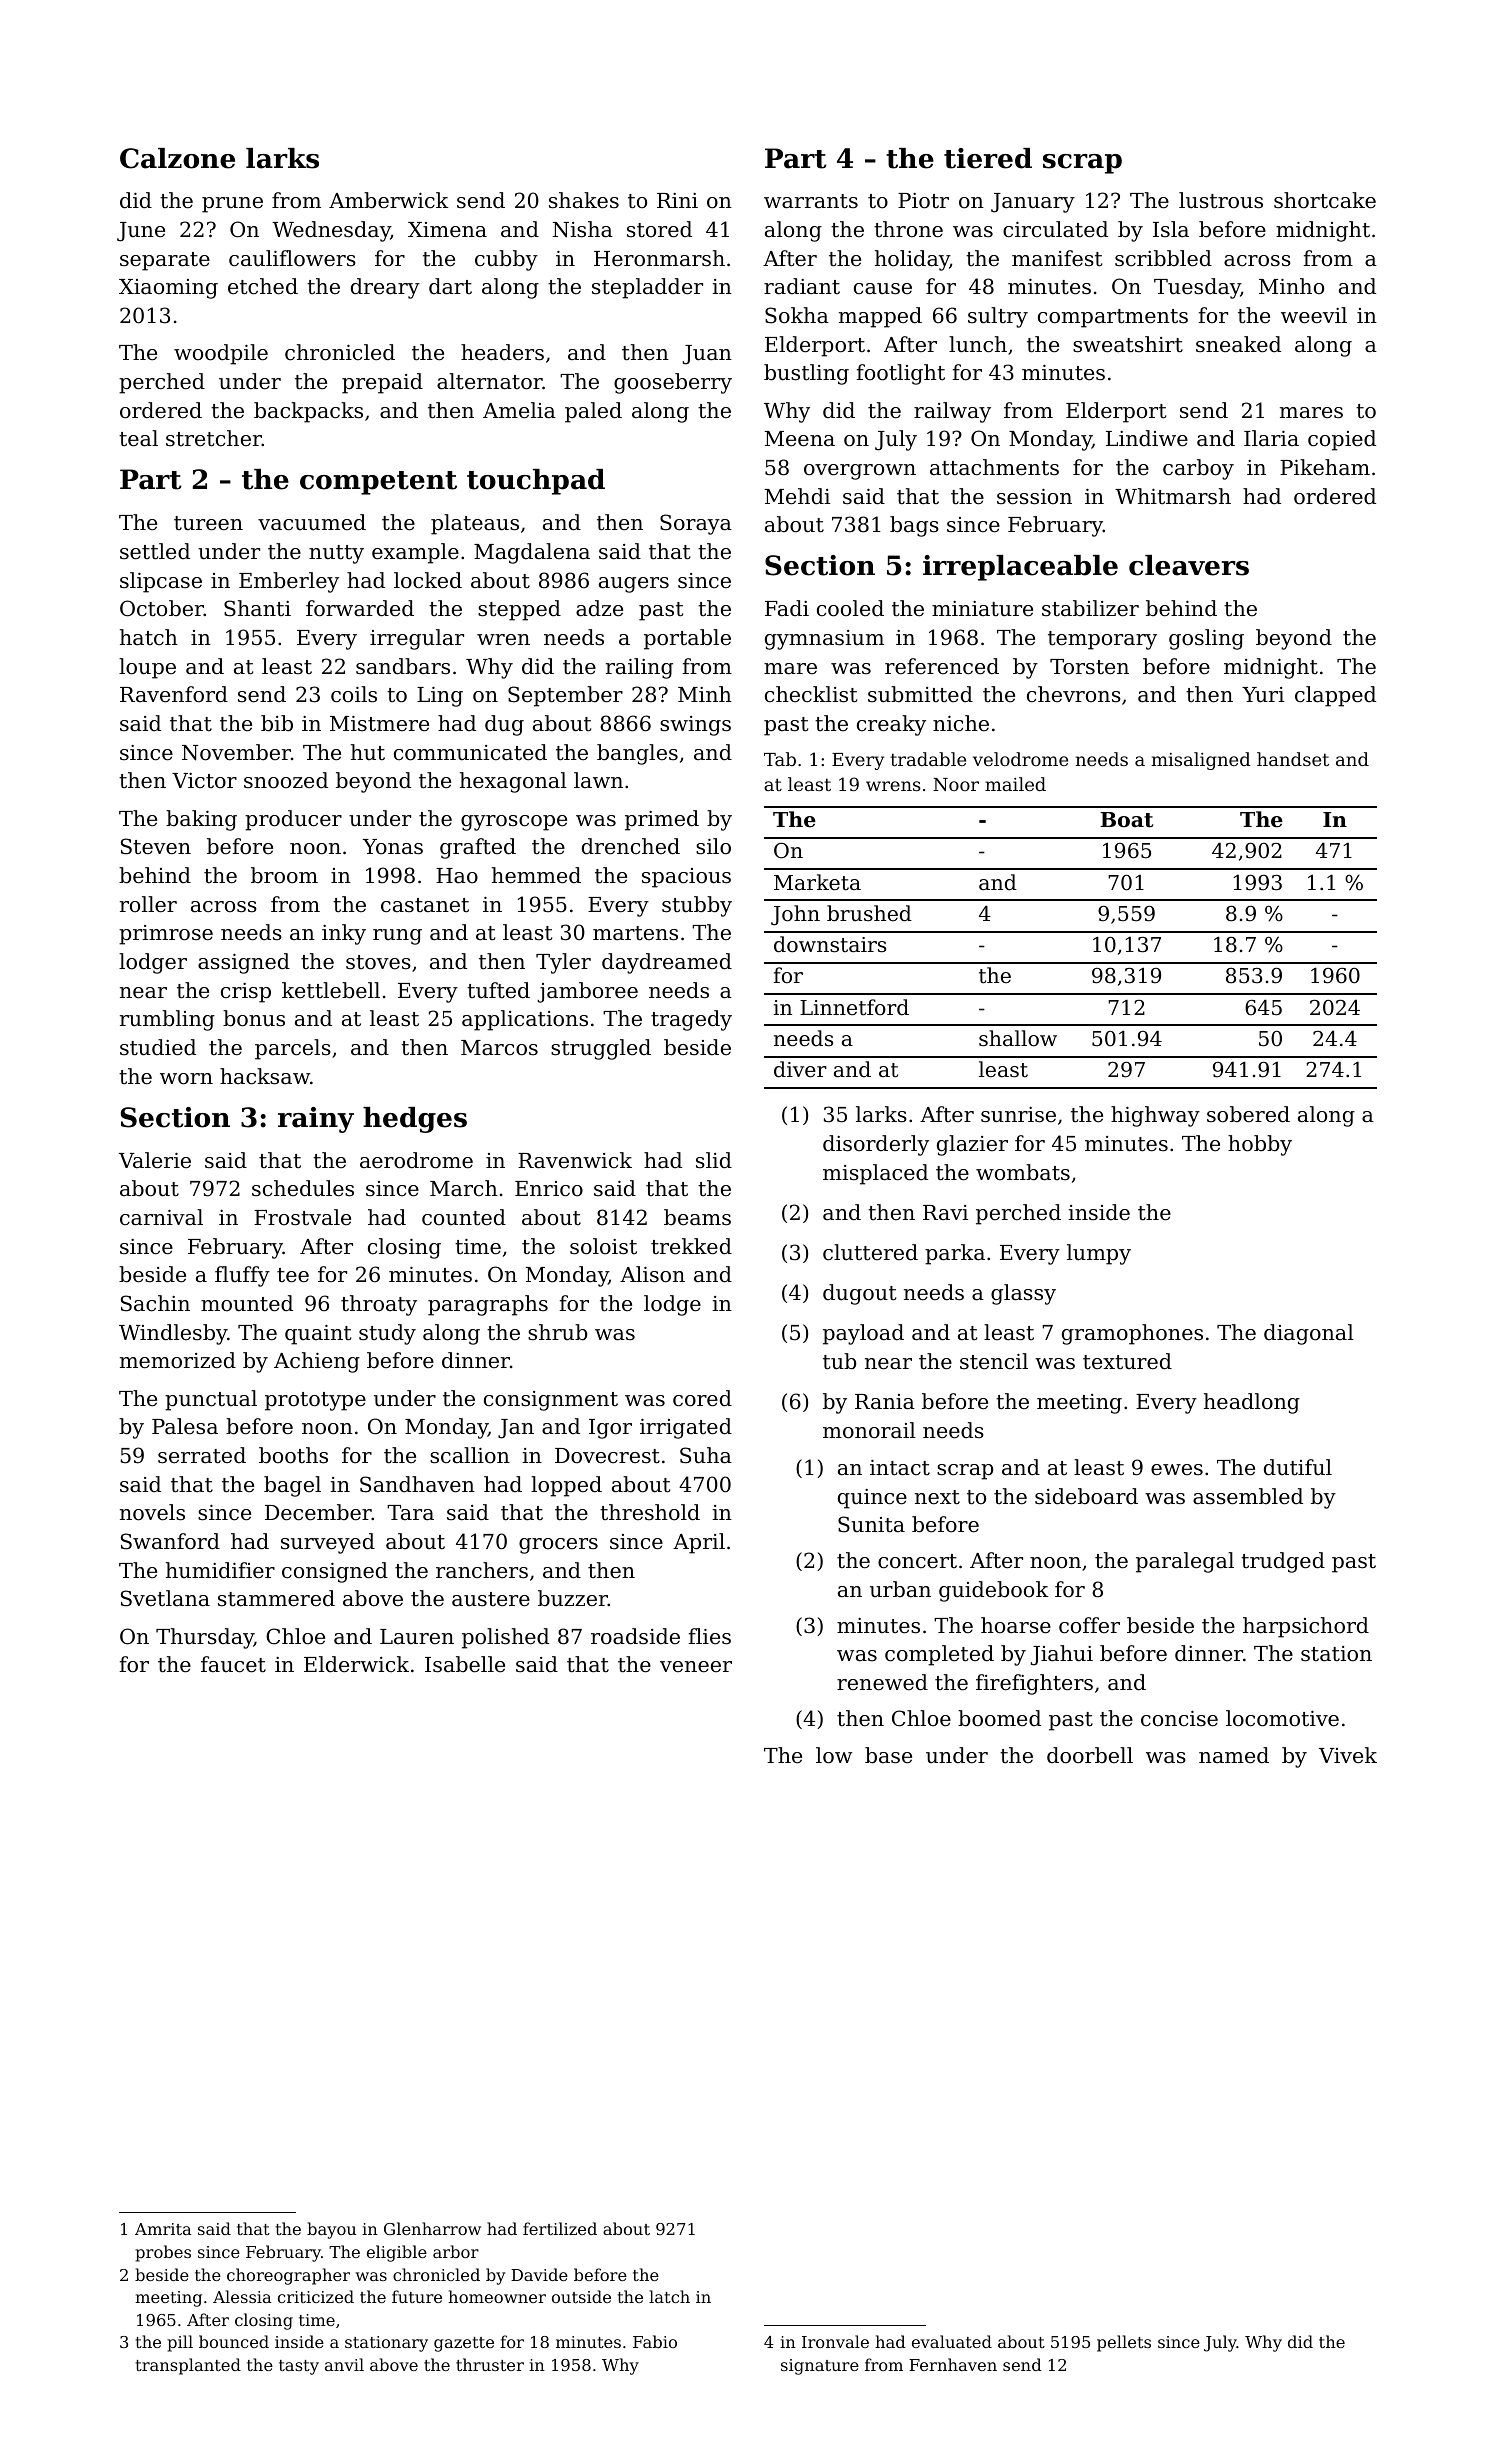  I want to click on monorail, so click(869, 1430).
